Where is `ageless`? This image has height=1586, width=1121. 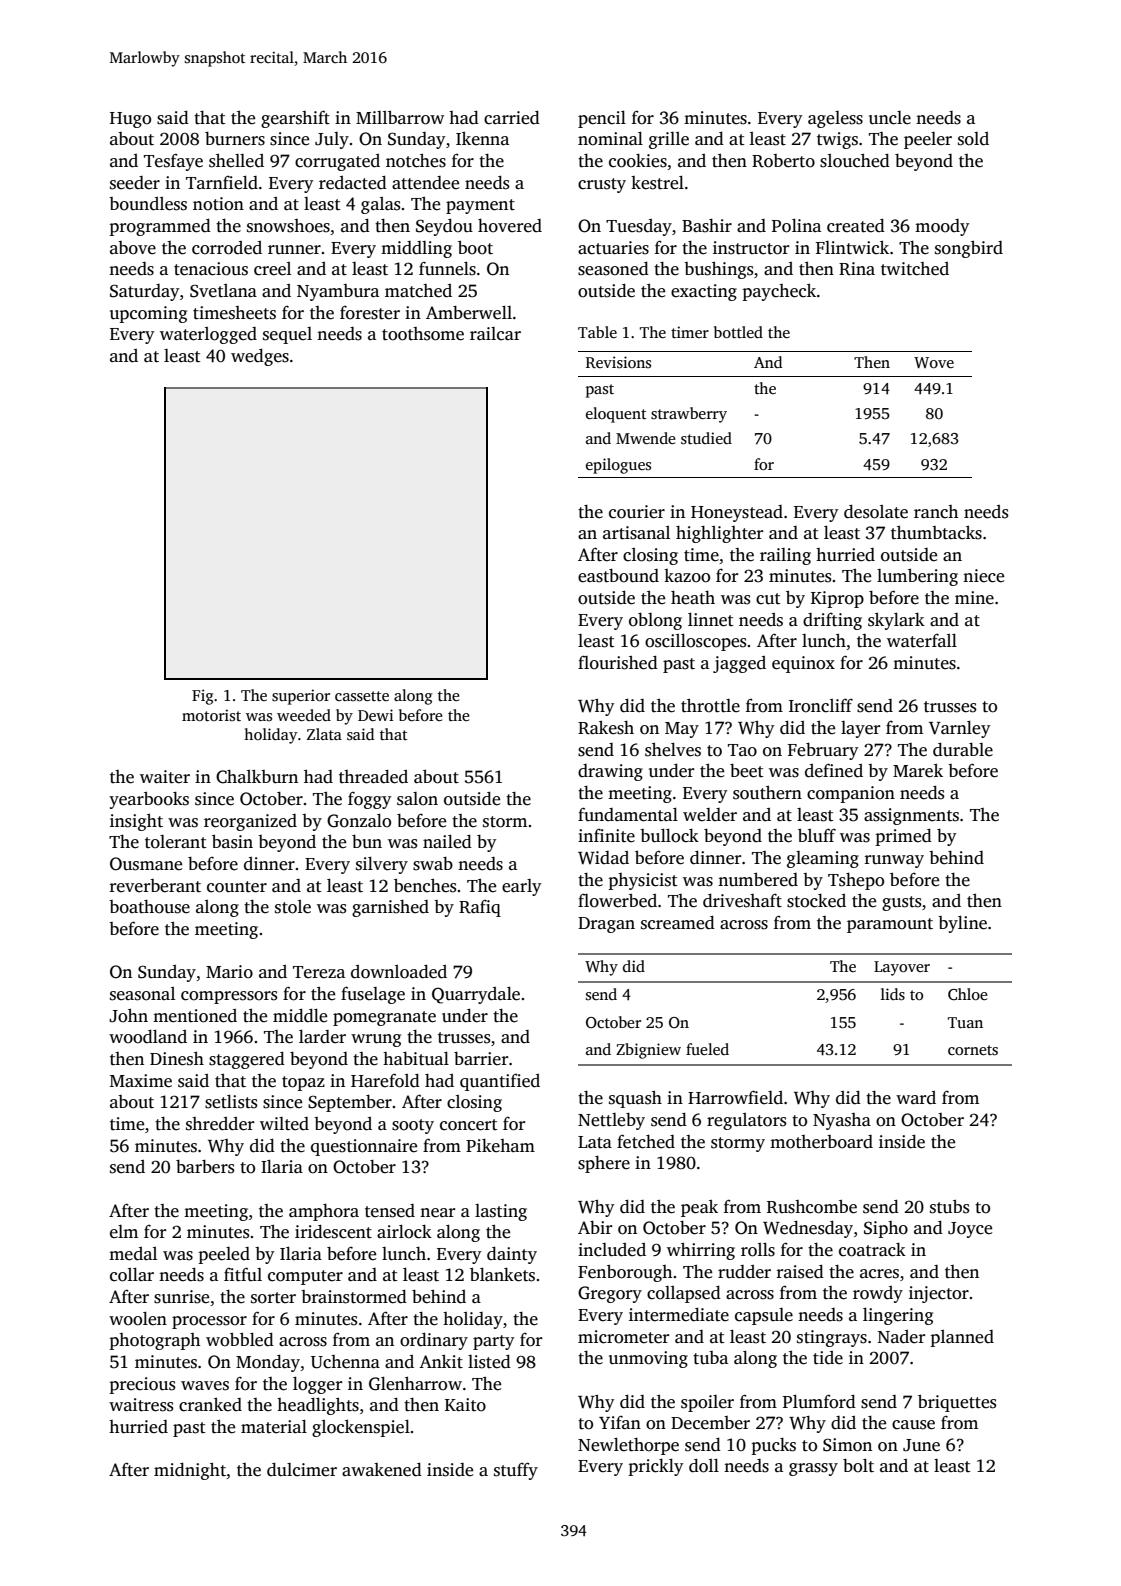
ageless is located at coordinates (835, 119).
